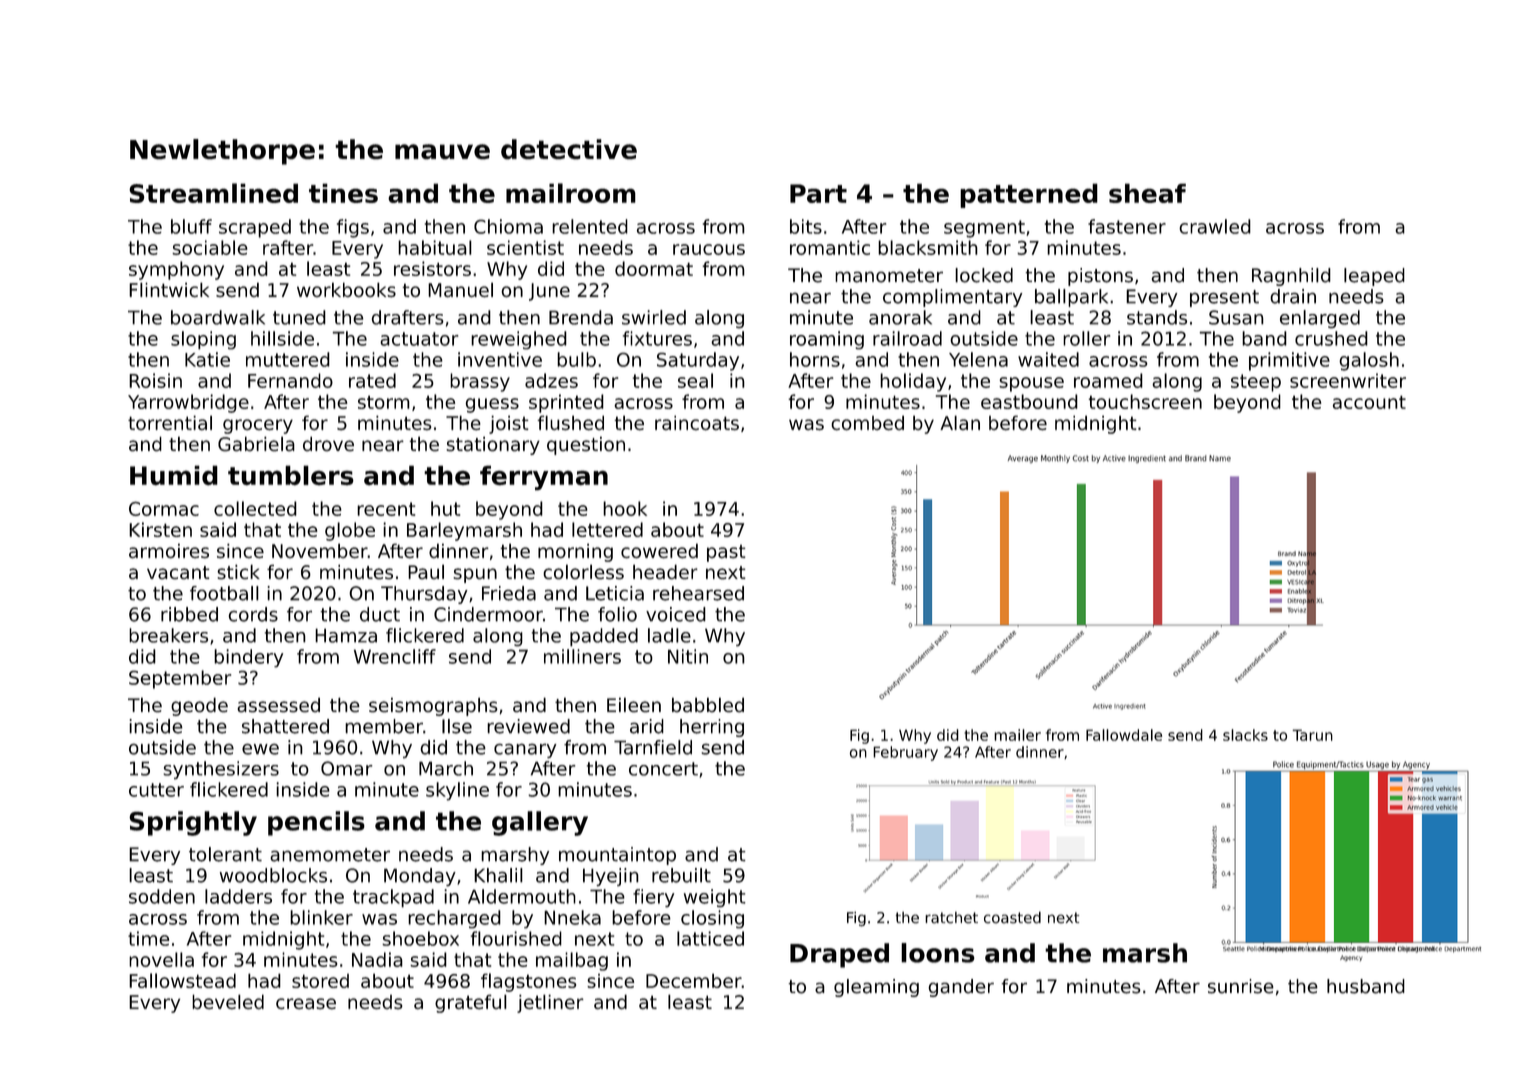 This page has width=1534, height=1085. I want to click on sheaf, so click(1147, 193).
